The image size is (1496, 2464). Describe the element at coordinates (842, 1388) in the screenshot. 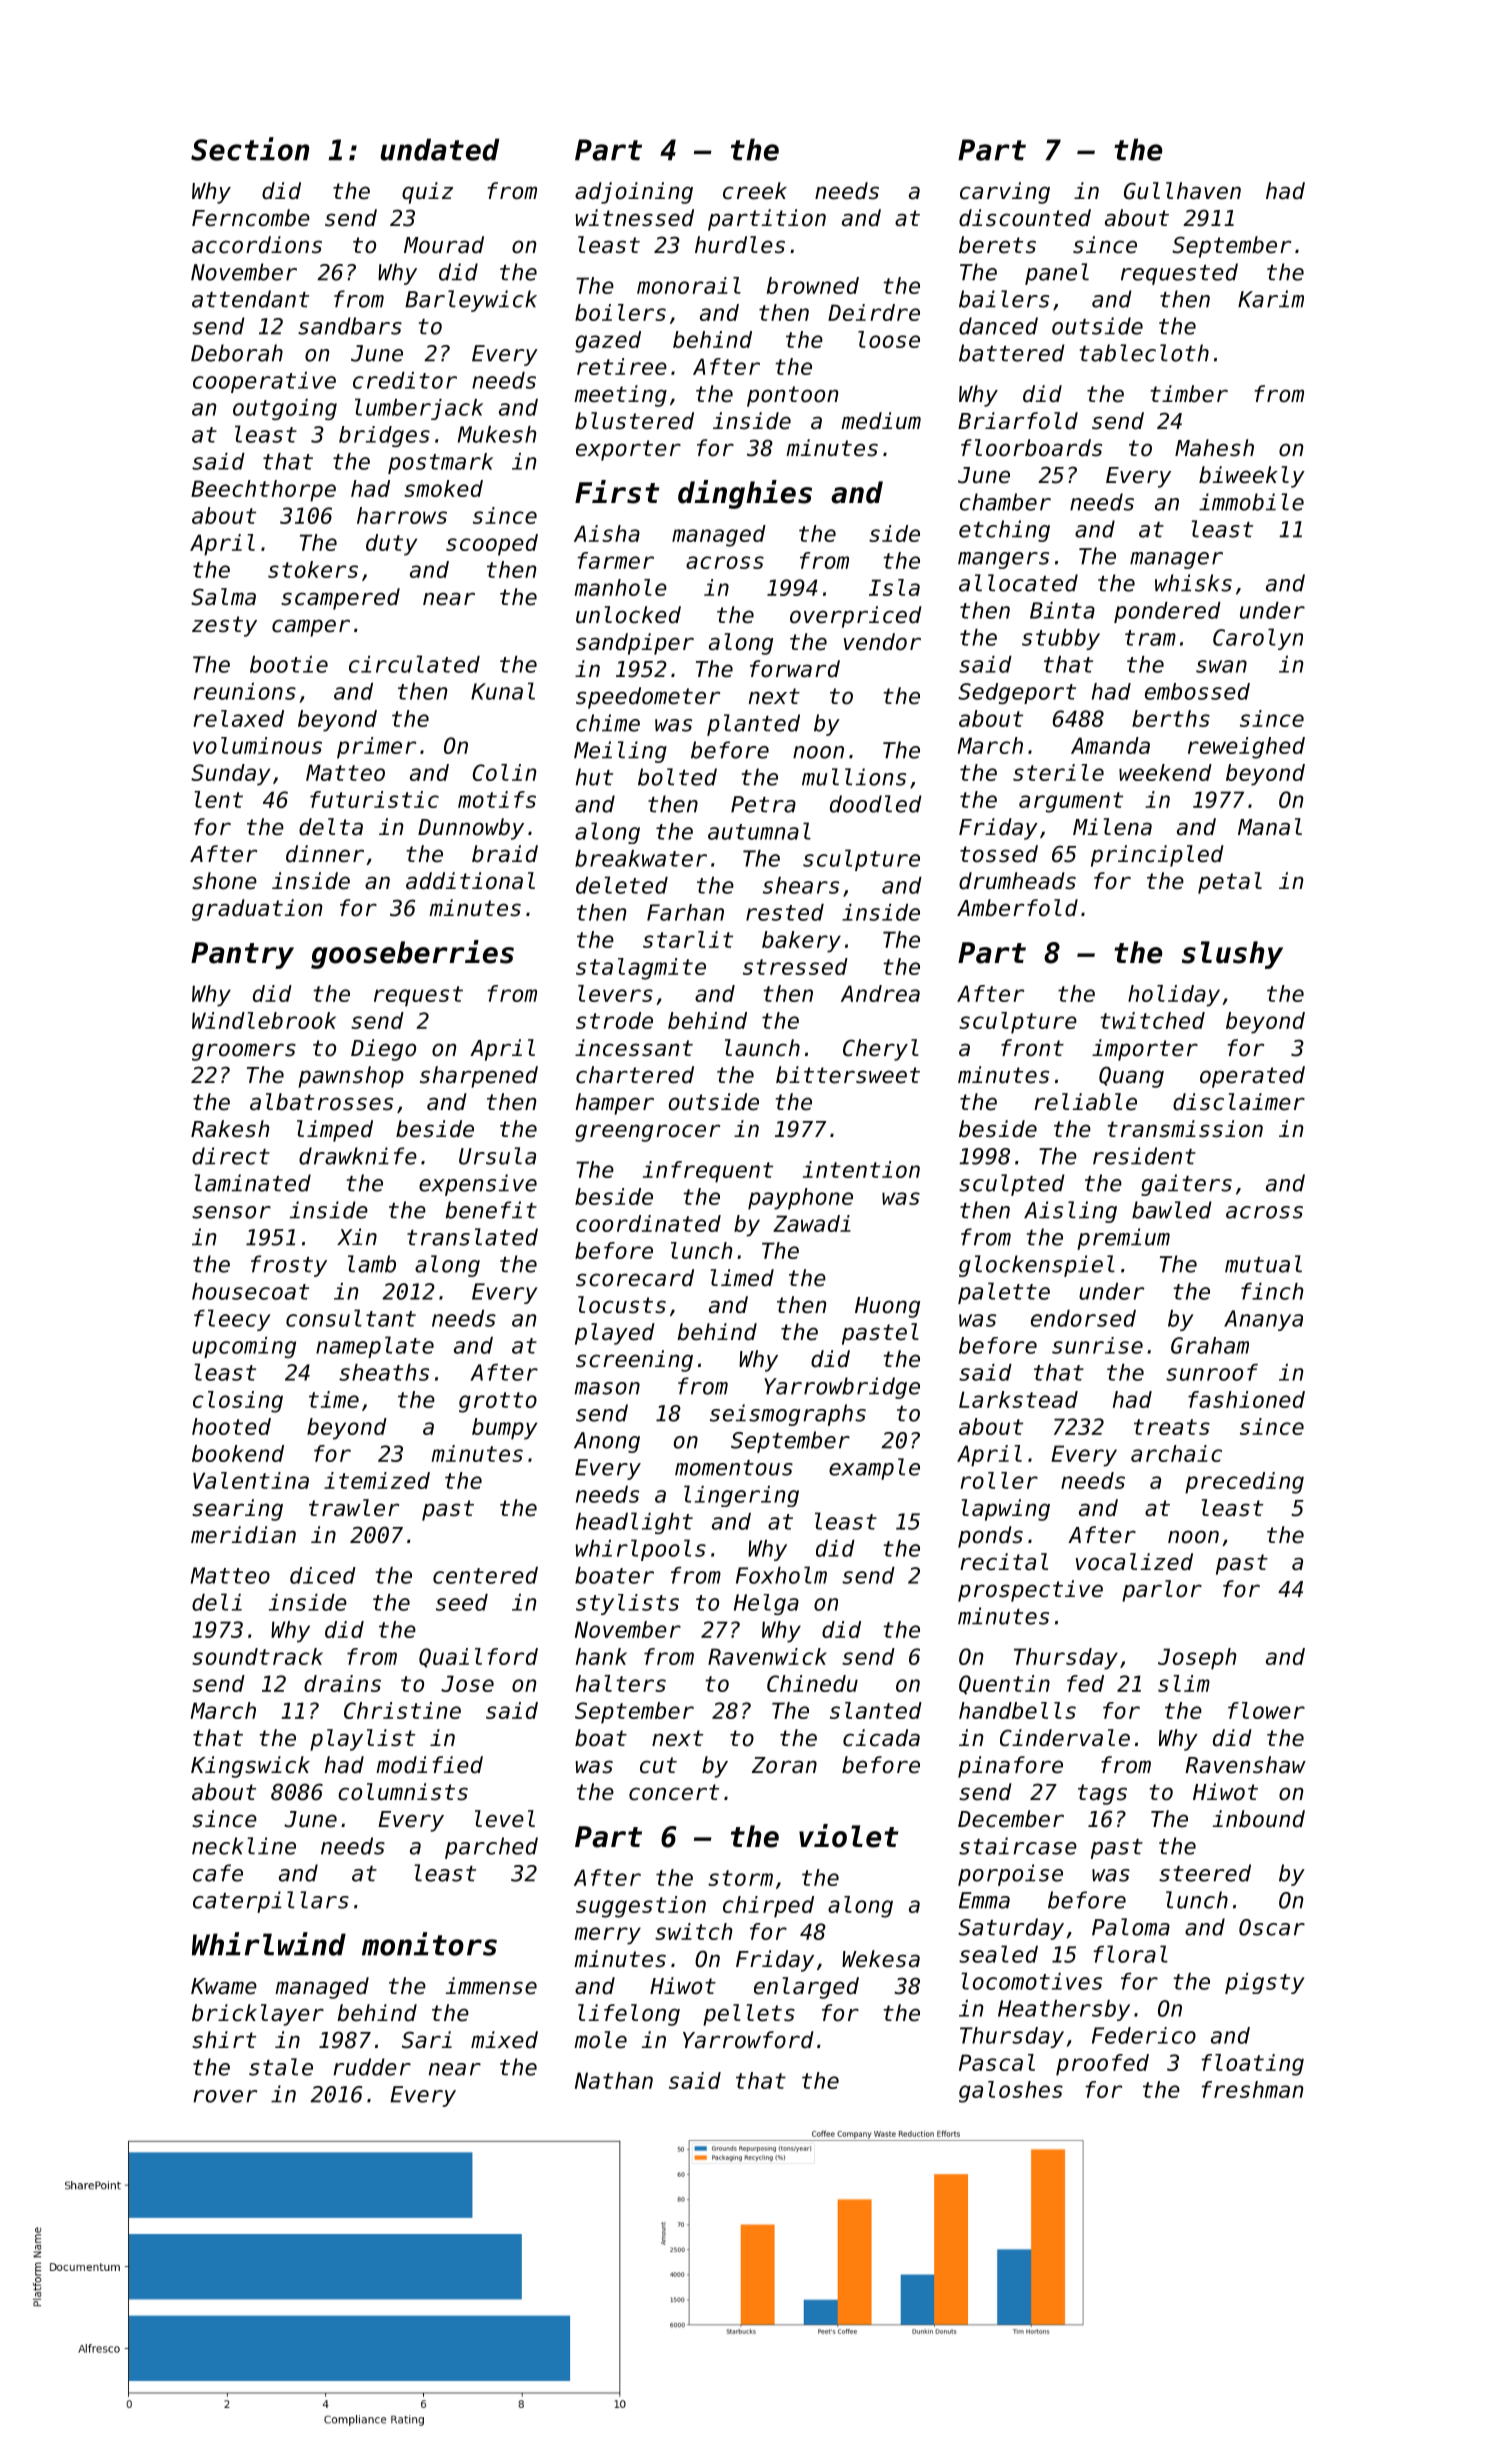

I see `Yarrowbridge` at that location.
